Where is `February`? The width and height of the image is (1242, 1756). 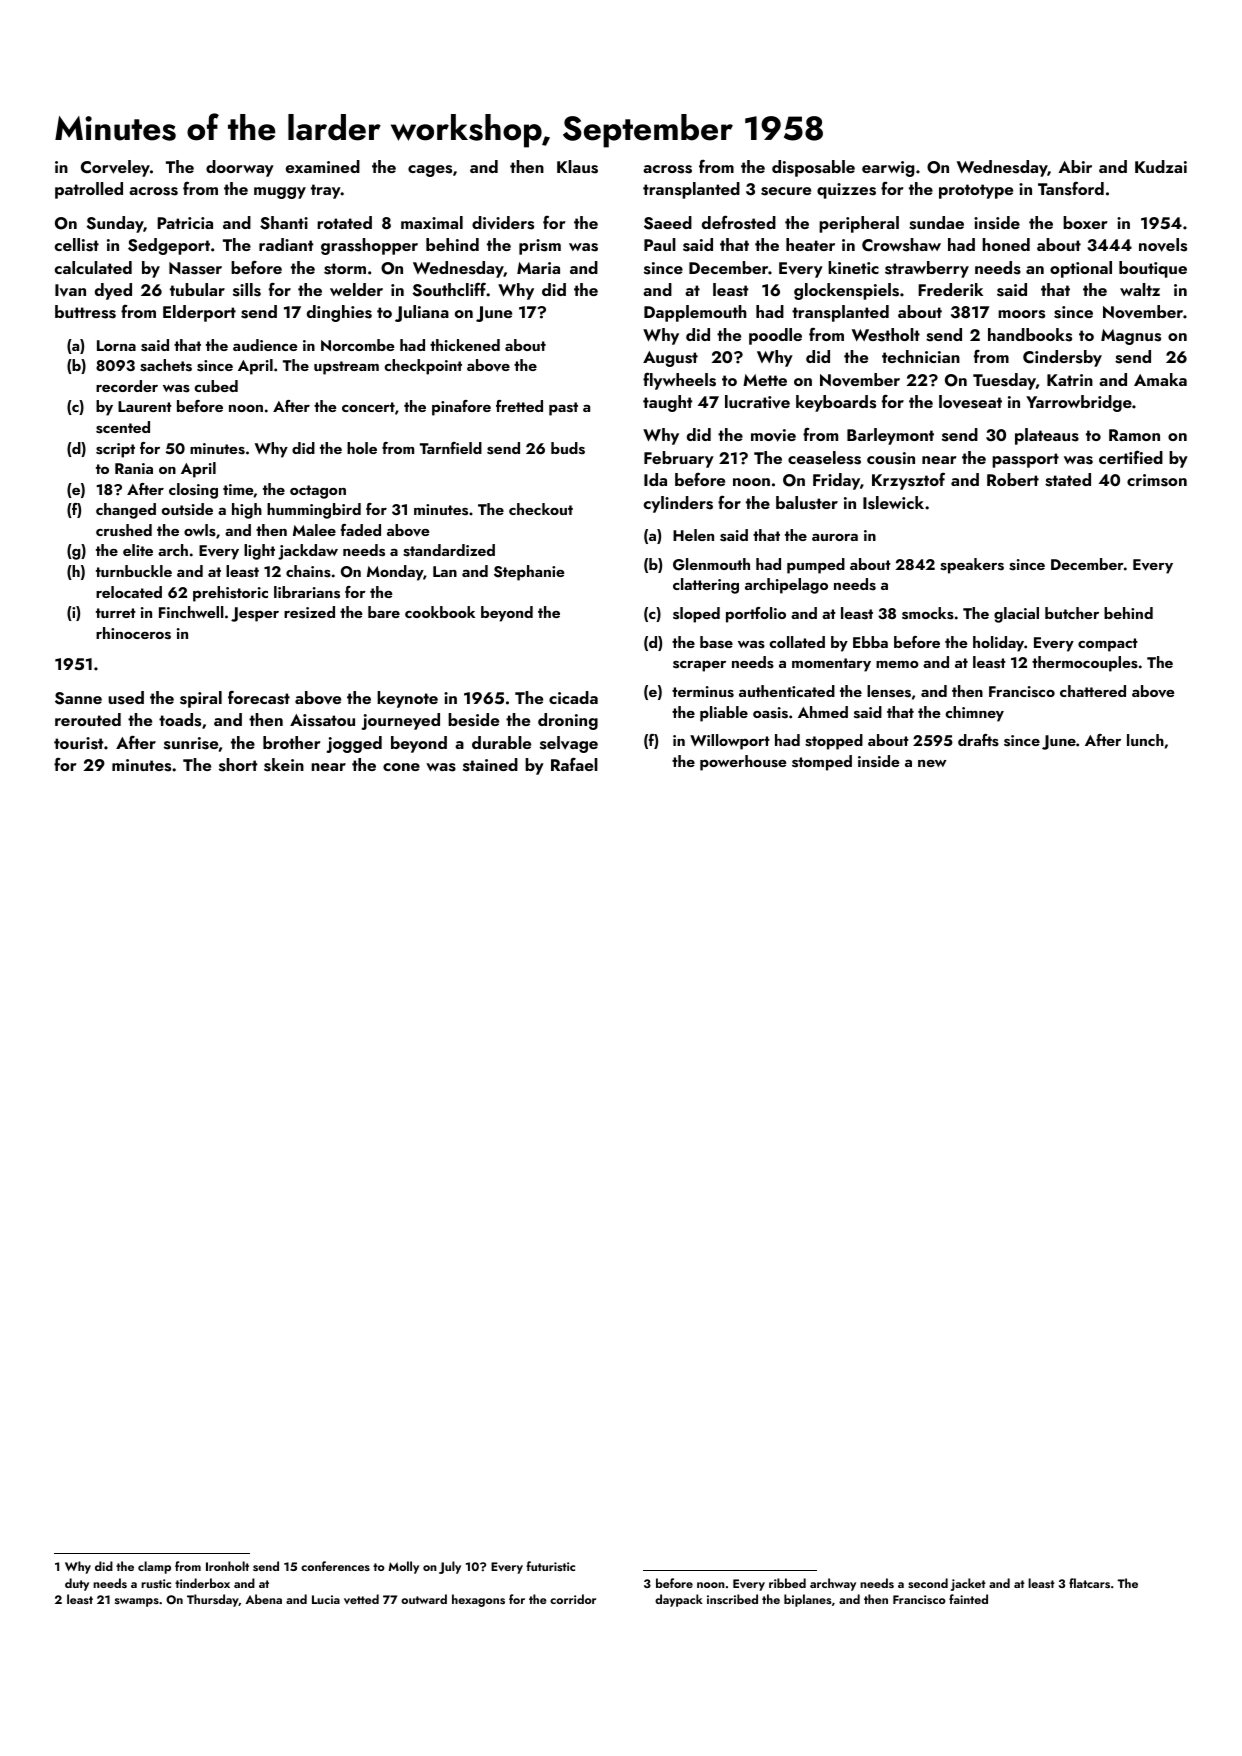 February is located at coordinates (679, 459).
